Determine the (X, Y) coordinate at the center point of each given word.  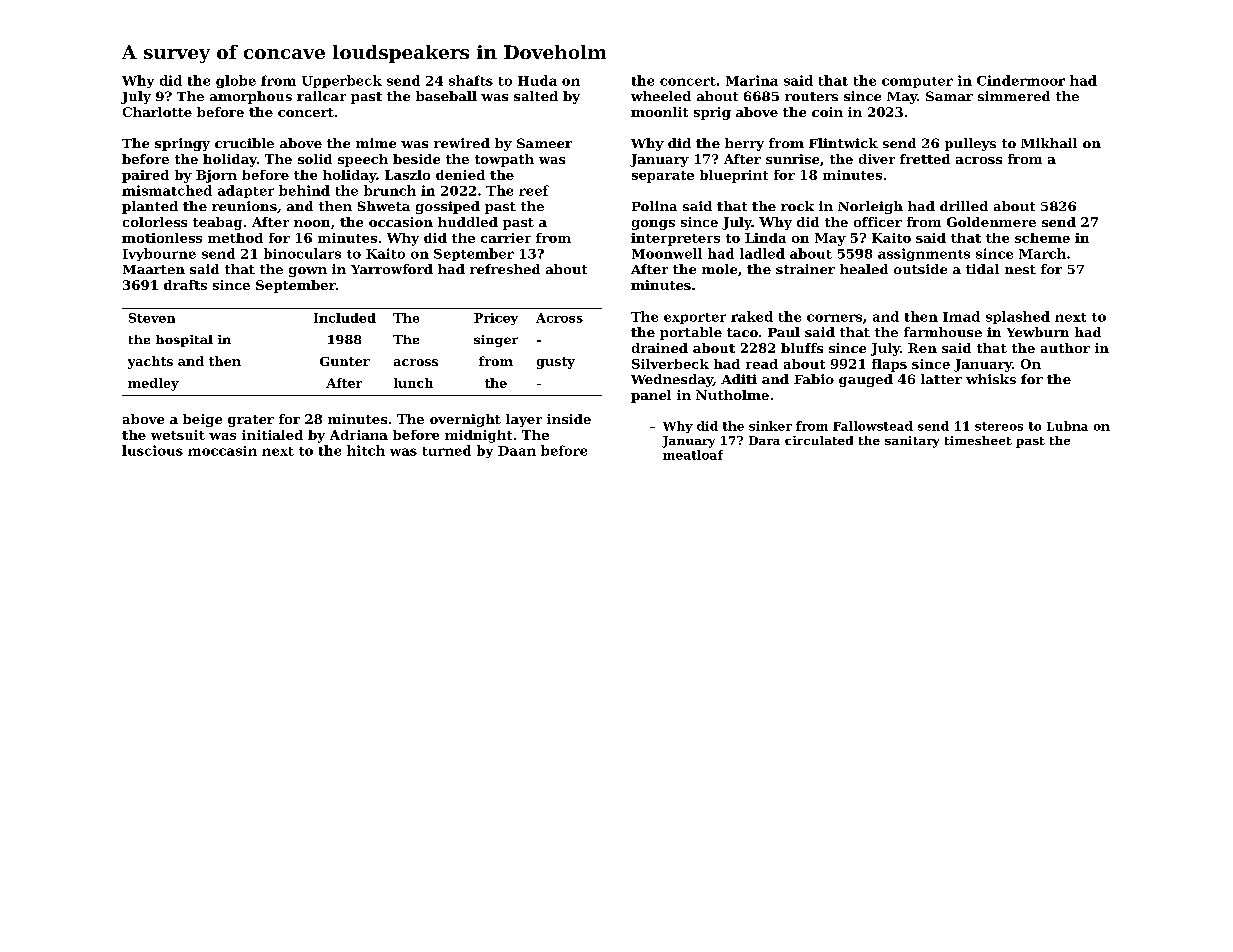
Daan (517, 451)
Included (345, 318)
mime (376, 143)
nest (1020, 269)
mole (719, 269)
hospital (184, 341)
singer (496, 341)
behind (304, 190)
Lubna (1067, 426)
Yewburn (1038, 332)
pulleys (970, 144)
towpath (504, 160)
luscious (152, 450)
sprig (712, 113)
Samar (949, 96)
